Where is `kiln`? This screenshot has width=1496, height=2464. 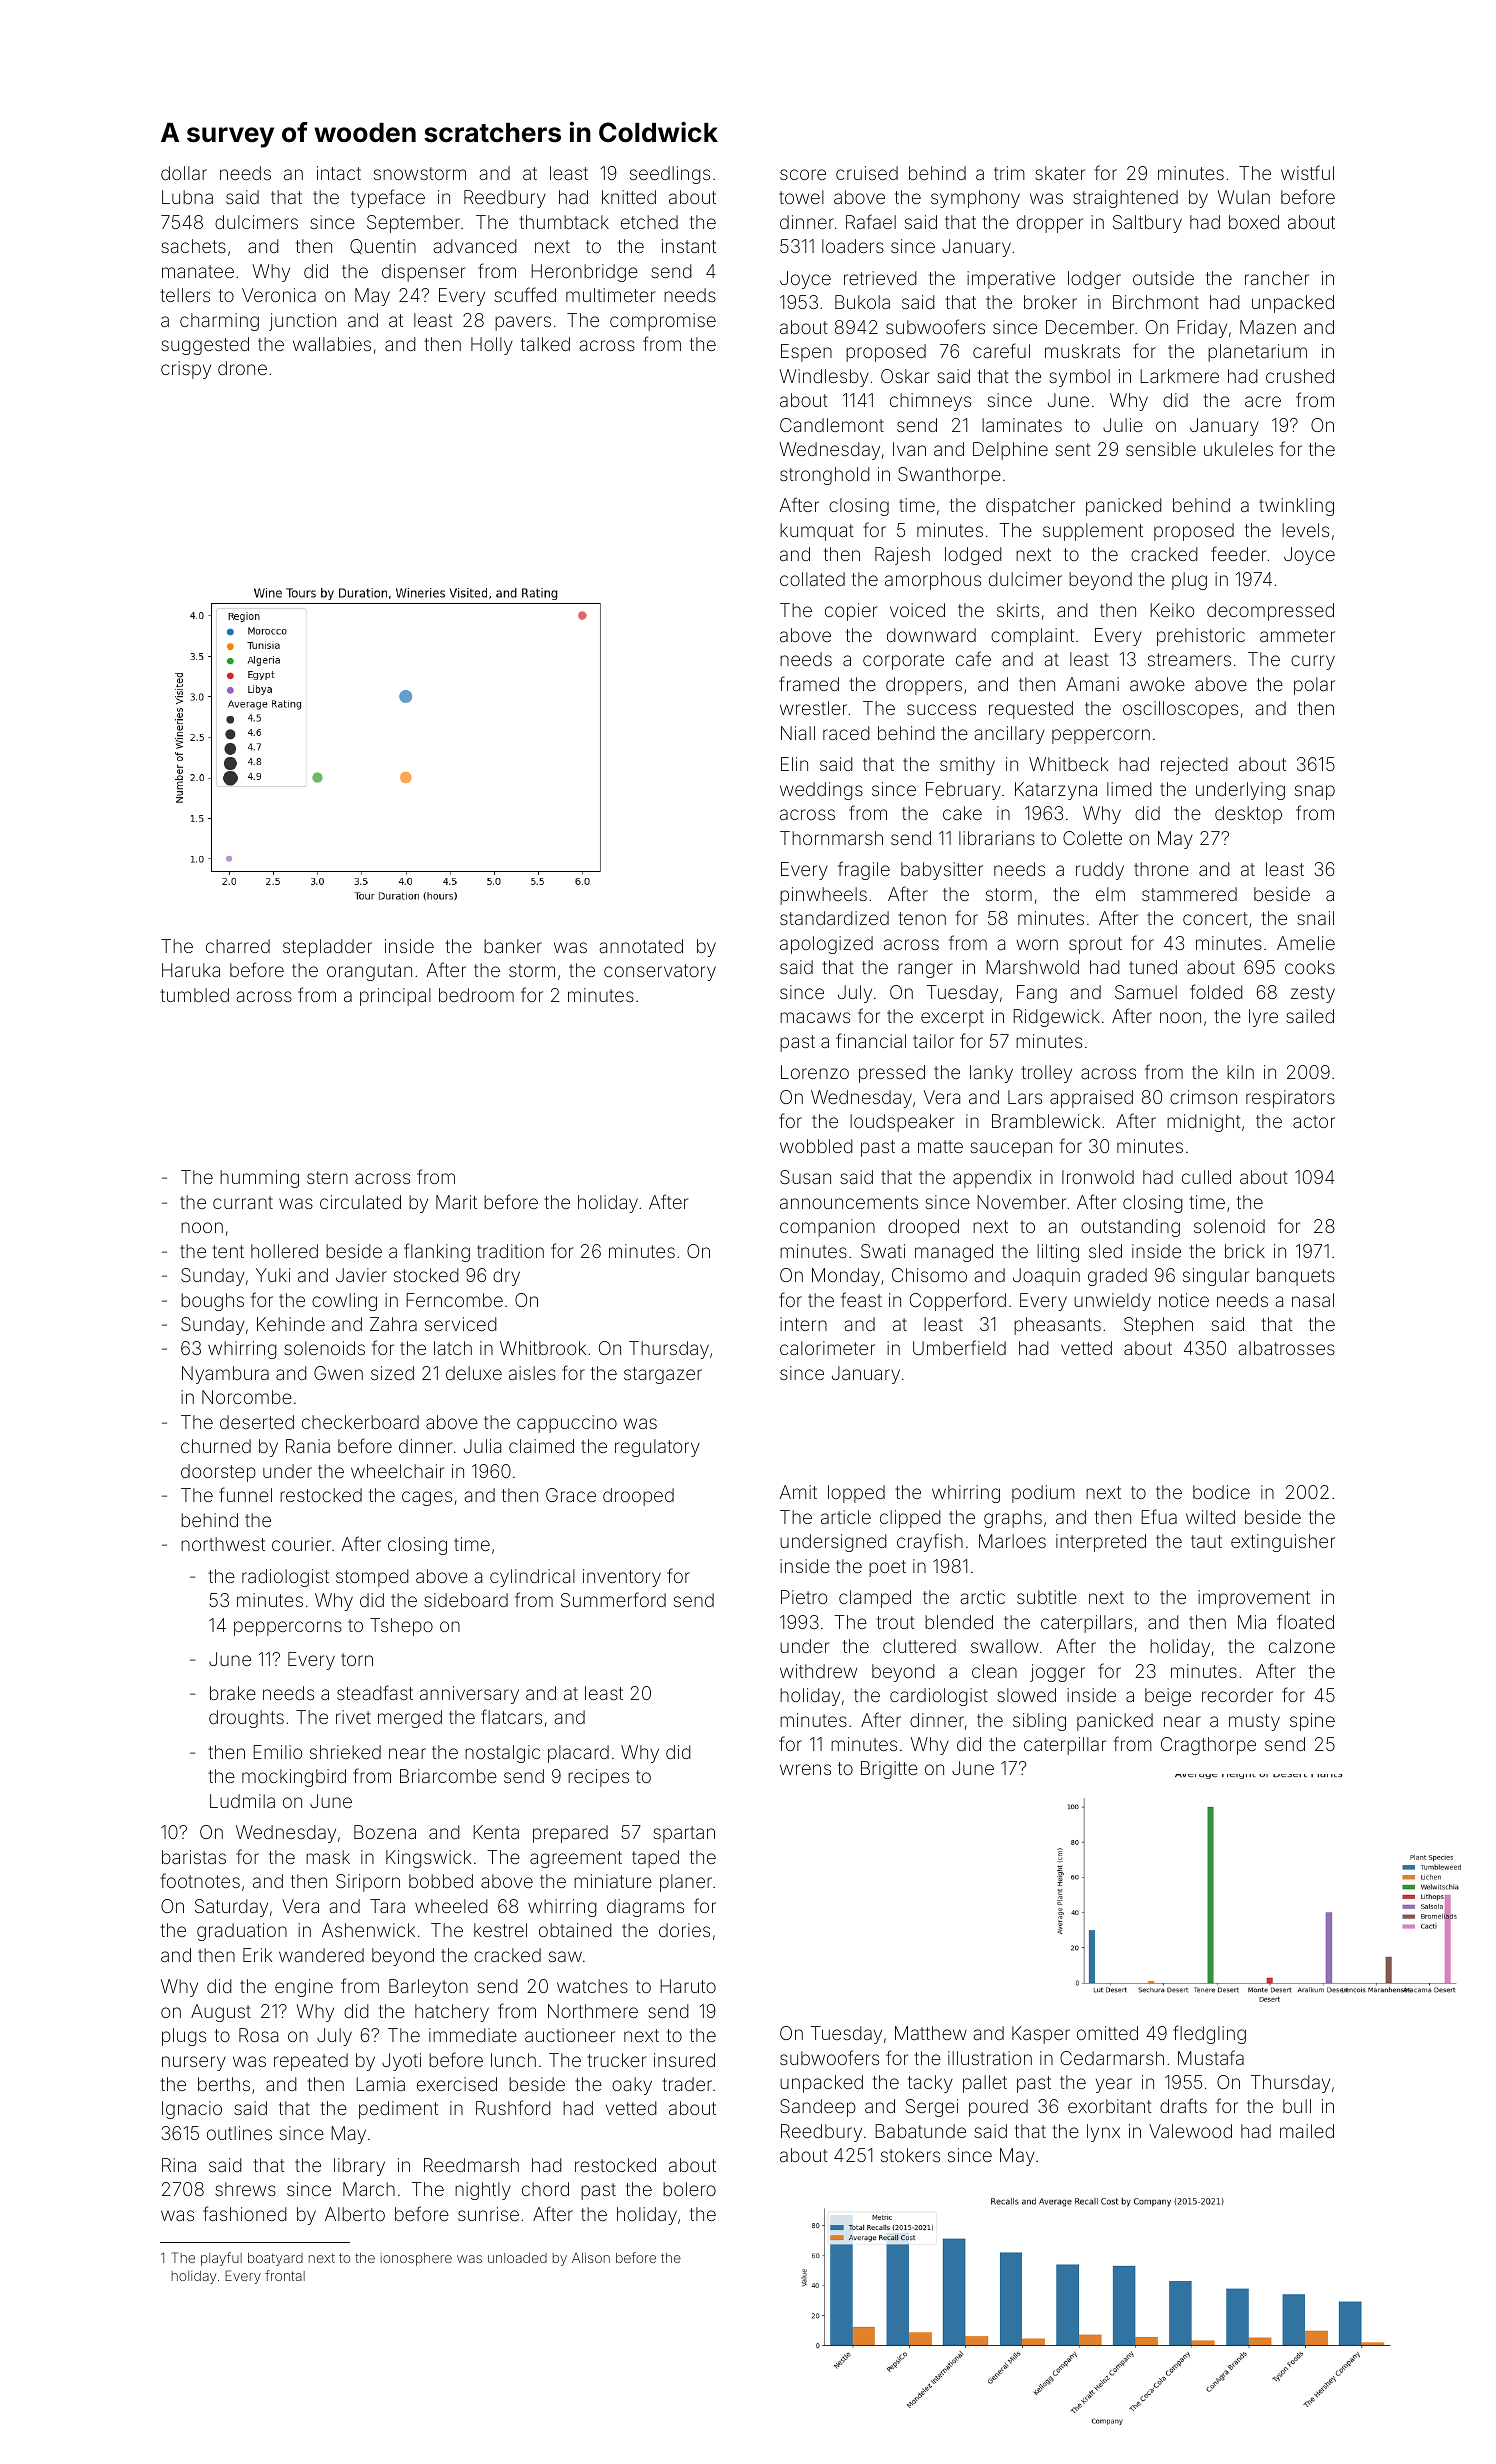
kiln is located at coordinates (1240, 1072).
